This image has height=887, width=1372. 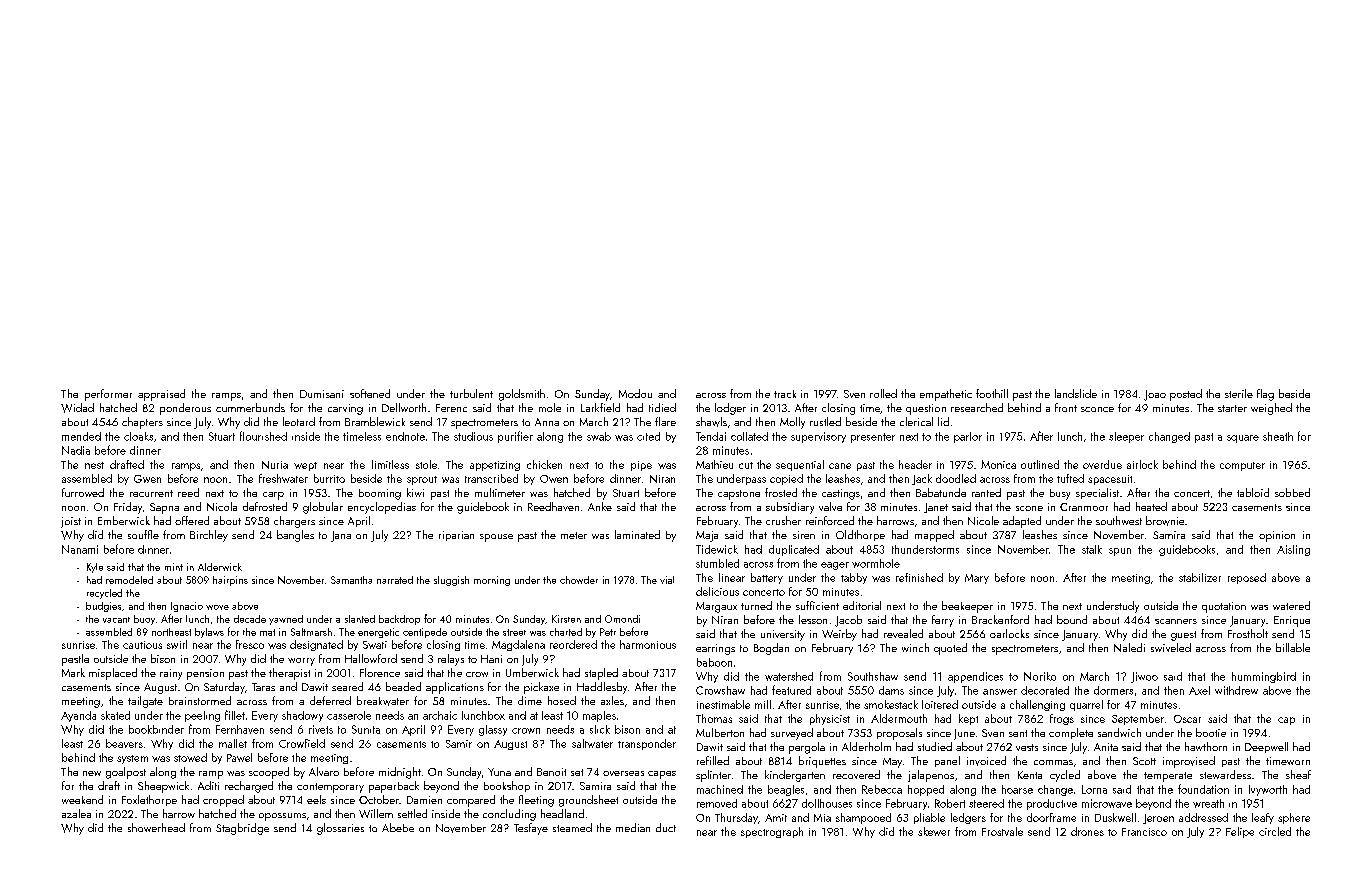 What do you see at coordinates (667, 580) in the image?
I see `vial` at bounding box center [667, 580].
